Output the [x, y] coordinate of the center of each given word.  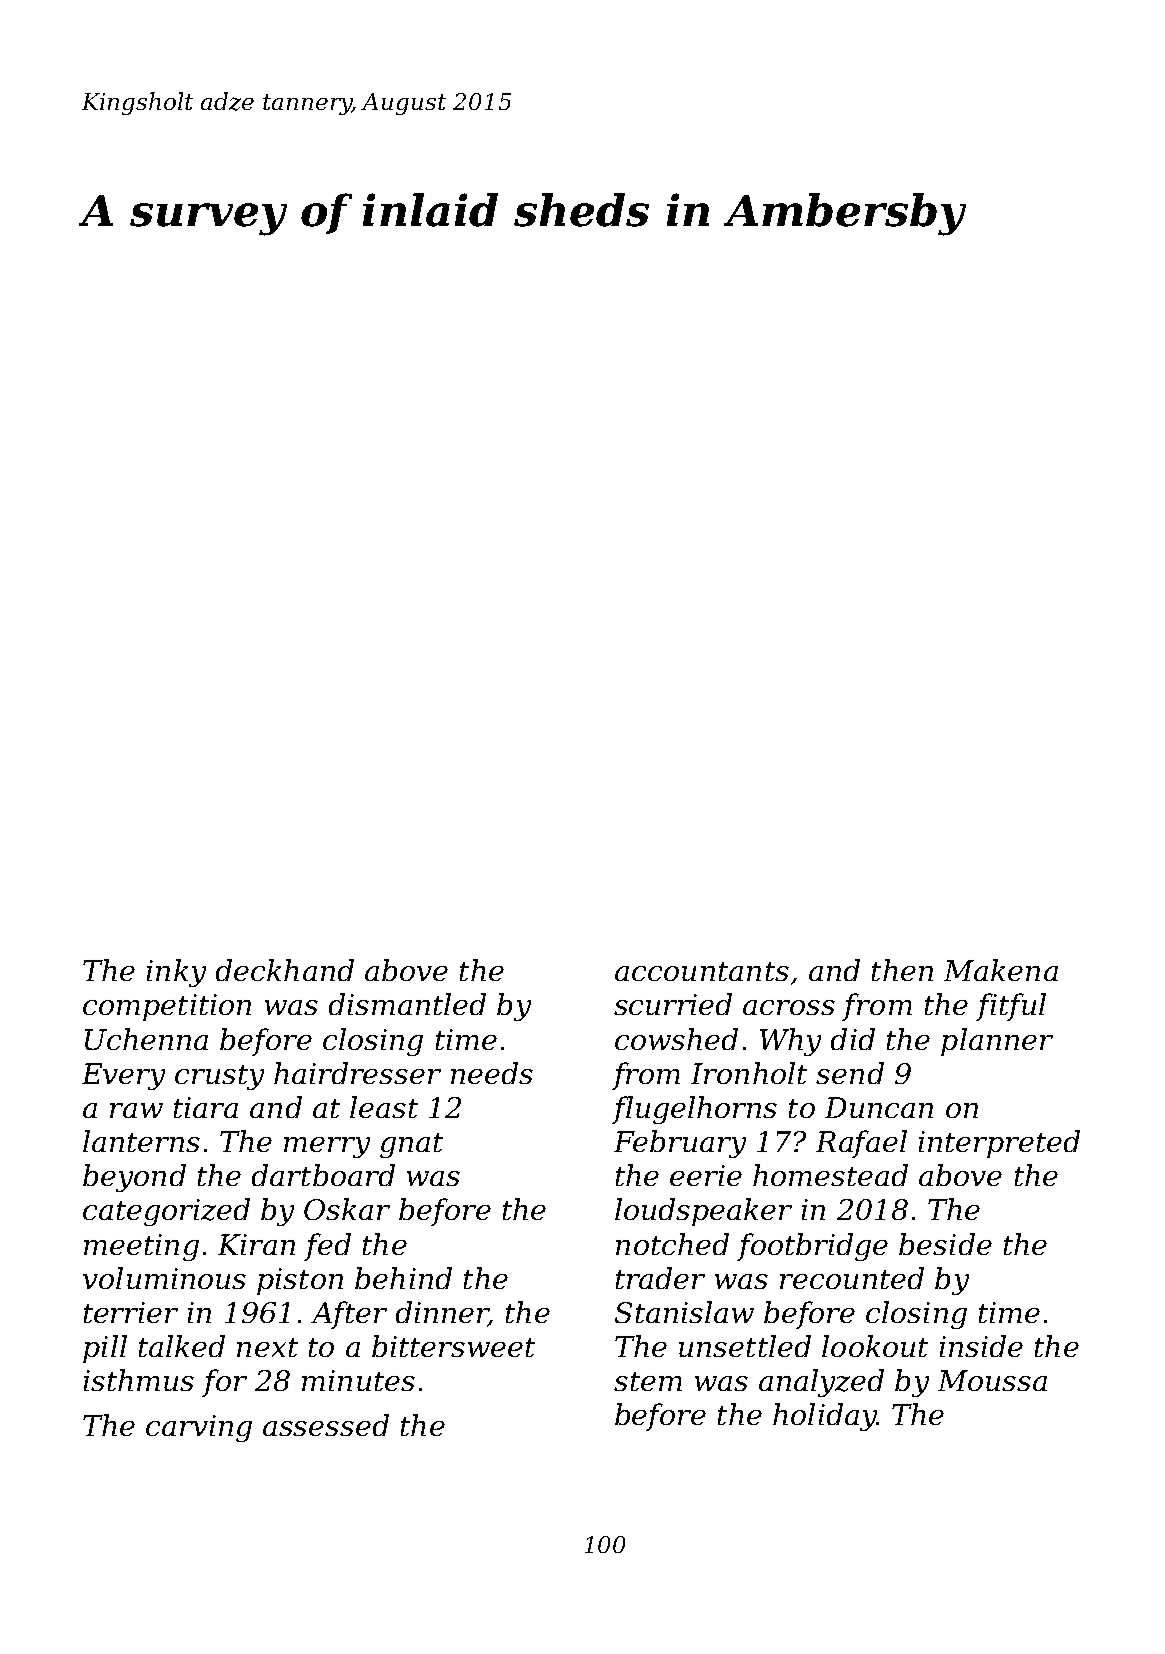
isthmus [139, 1380]
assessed [326, 1425]
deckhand [285, 970]
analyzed [821, 1383]
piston [300, 1281]
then [902, 970]
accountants [702, 971]
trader [660, 1278]
